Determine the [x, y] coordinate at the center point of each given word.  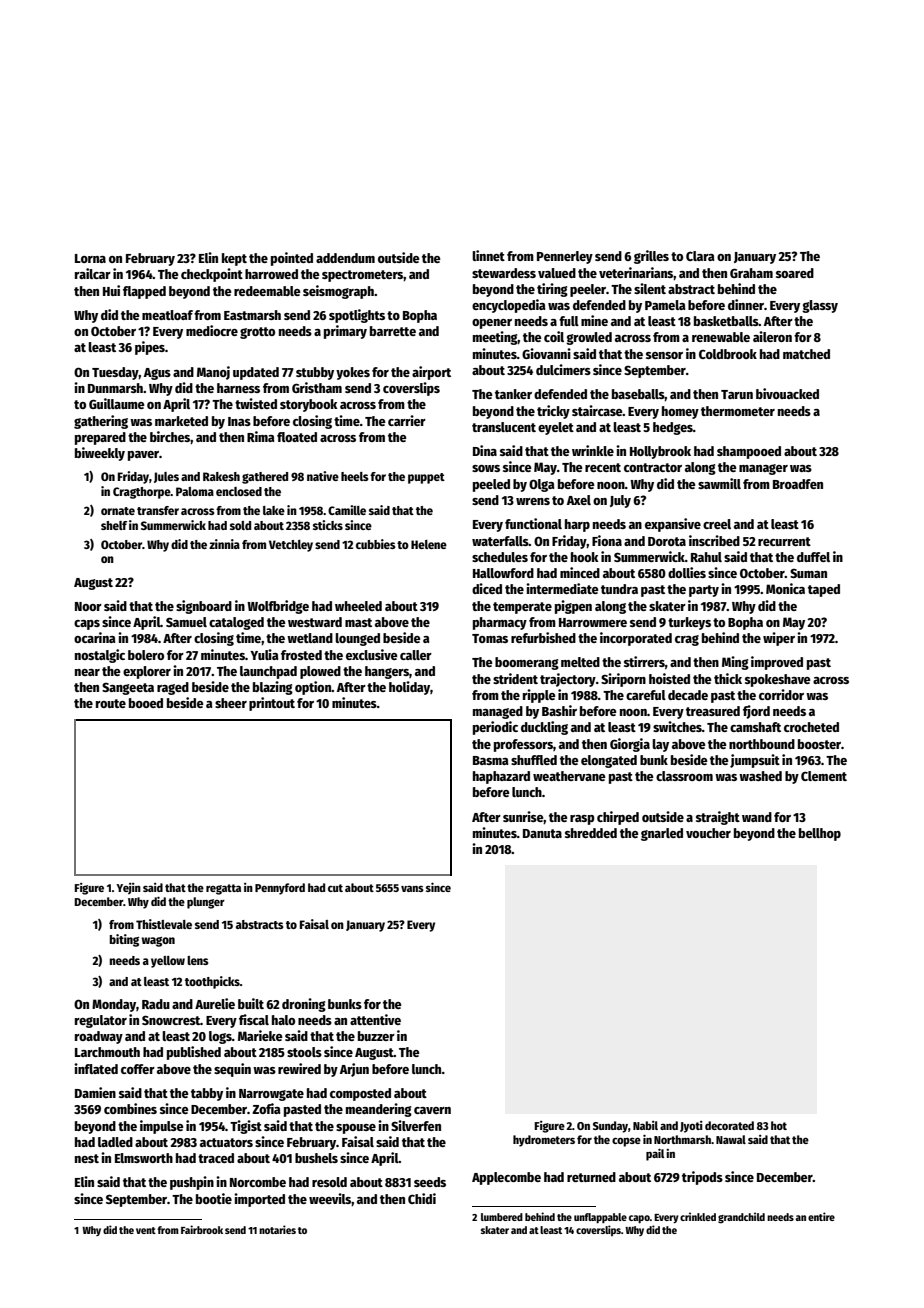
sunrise [523, 817]
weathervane [569, 776]
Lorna [90, 258]
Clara [700, 256]
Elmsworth [144, 1158]
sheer [231, 703]
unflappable [600, 1218]
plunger [206, 903]
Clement [824, 776]
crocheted [811, 727]
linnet [488, 255]
